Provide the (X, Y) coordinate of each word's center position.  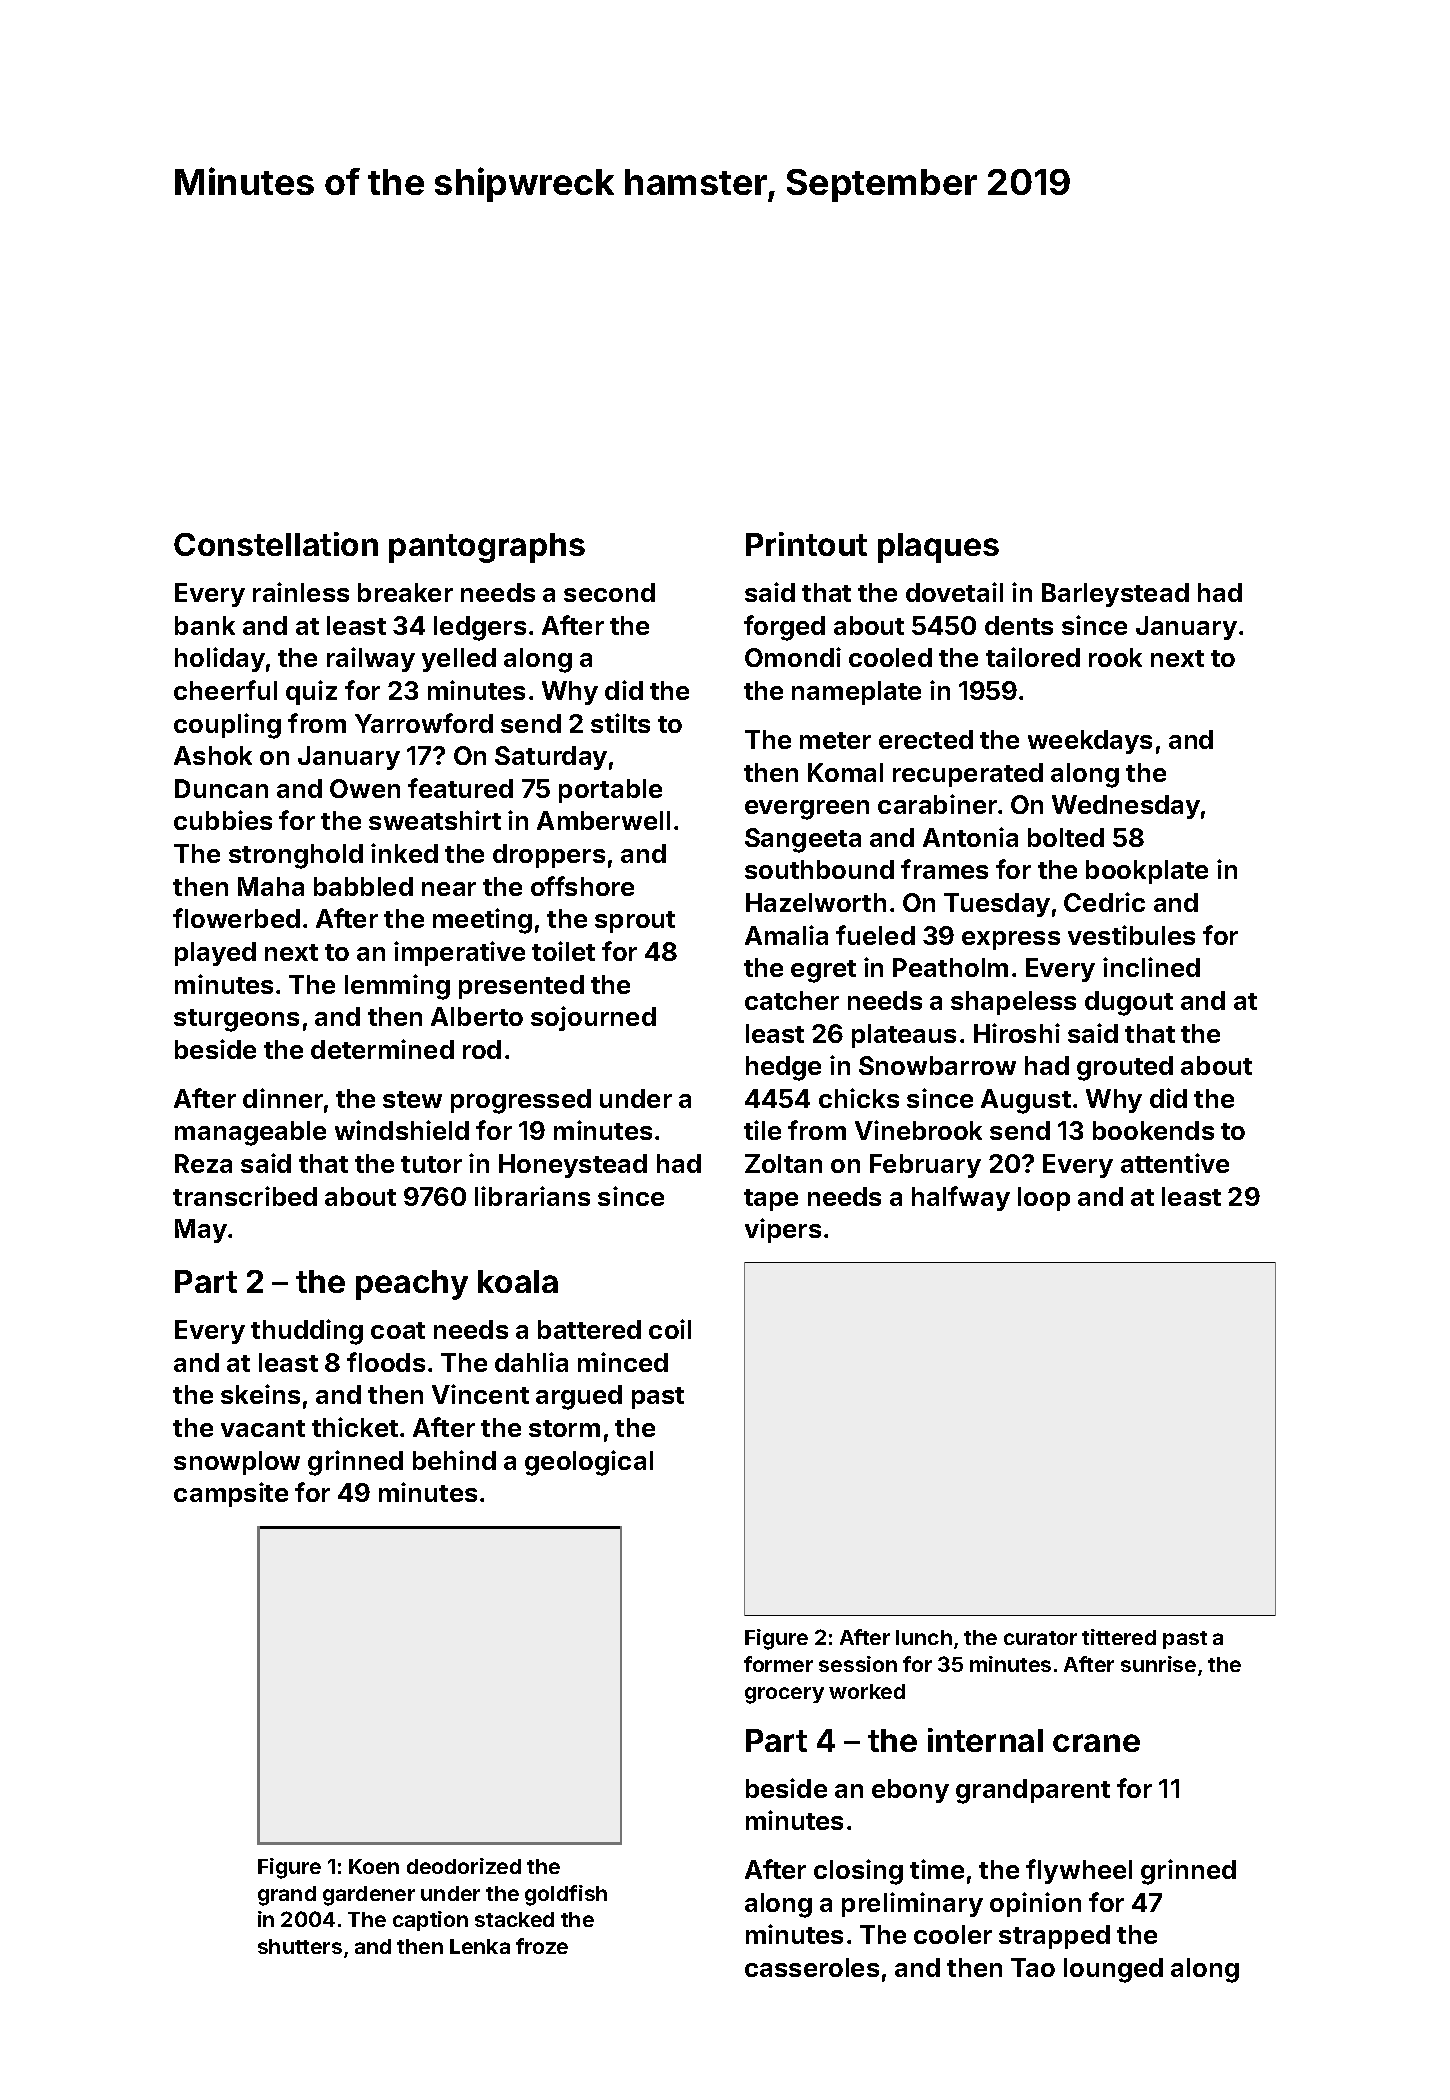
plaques (938, 548)
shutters (300, 1946)
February (925, 1166)
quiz (311, 692)
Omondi (793, 657)
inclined (1151, 967)
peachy (412, 1285)
